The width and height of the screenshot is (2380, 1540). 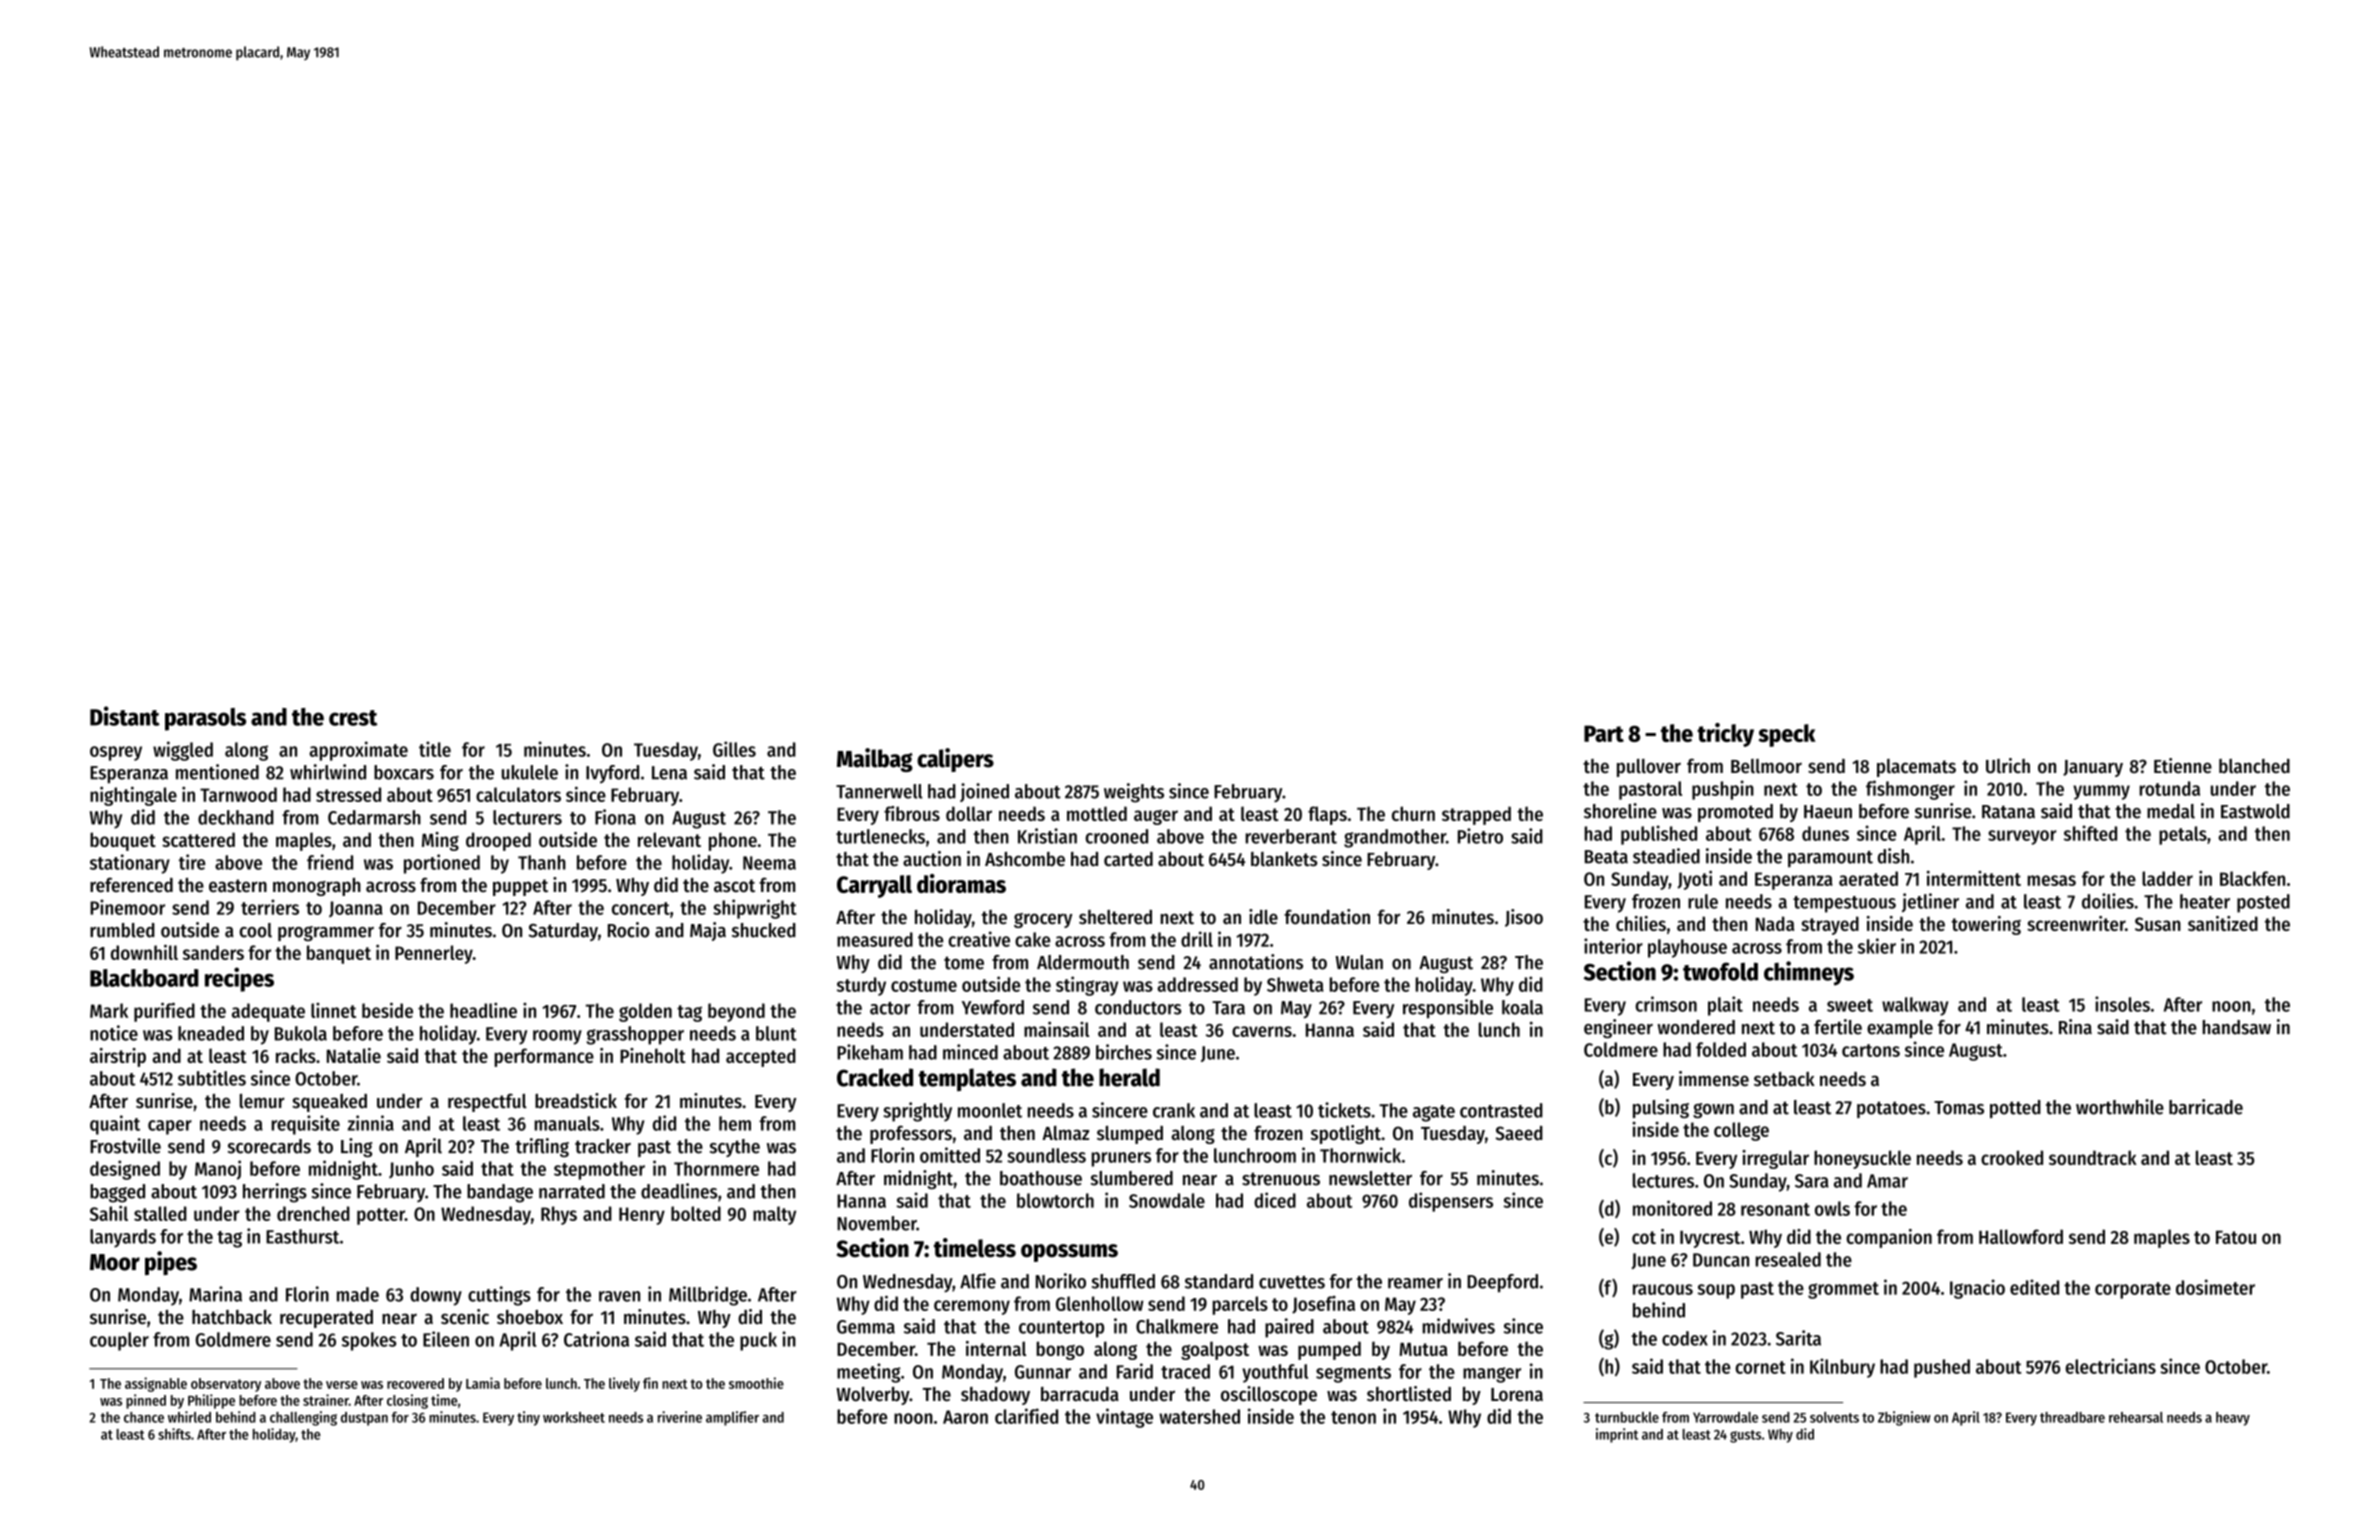 What do you see at coordinates (2158, 924) in the screenshot?
I see `Susan` at bounding box center [2158, 924].
